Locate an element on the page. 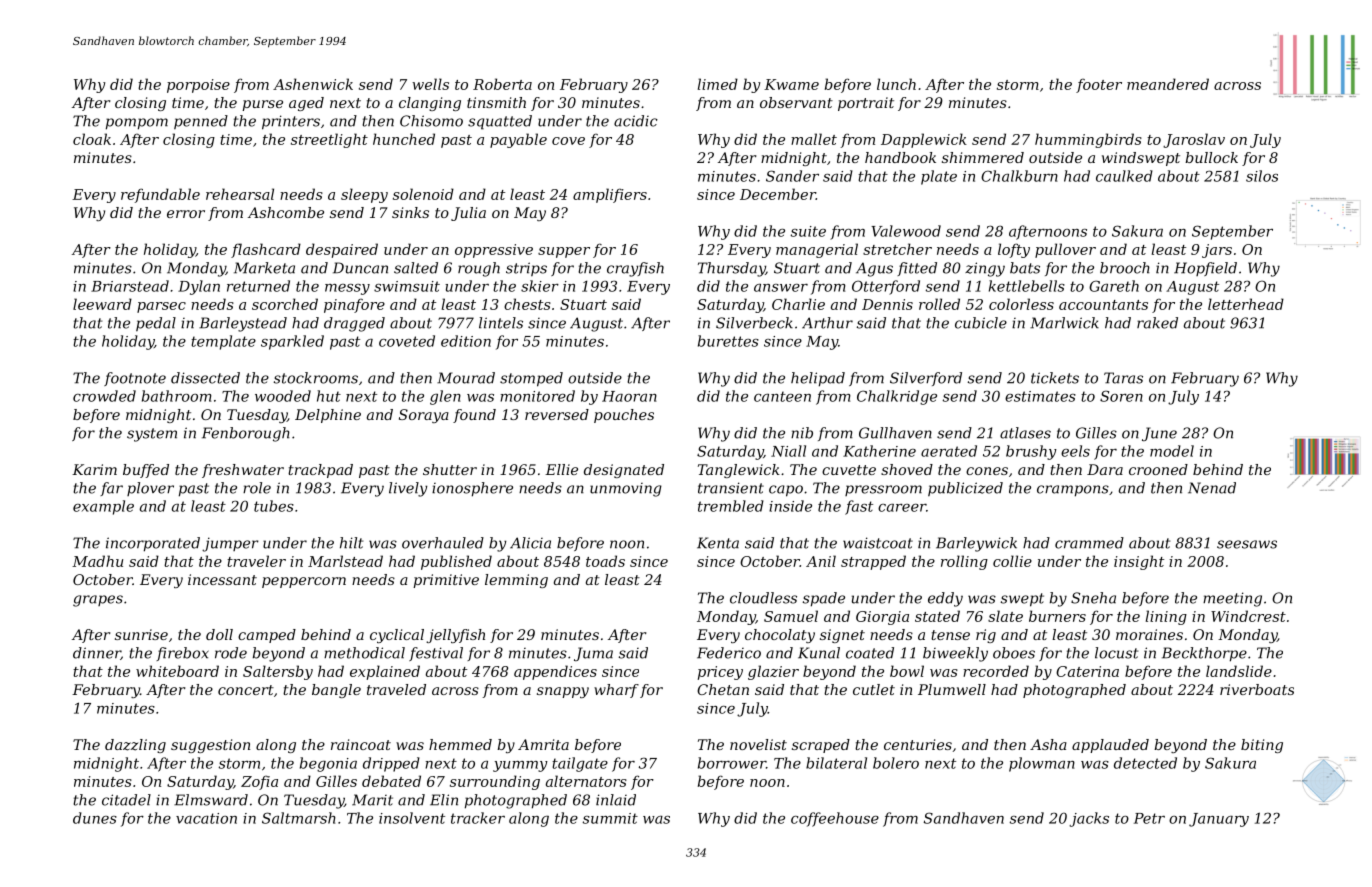 The image size is (1372, 887). porpoise is located at coordinates (198, 86).
